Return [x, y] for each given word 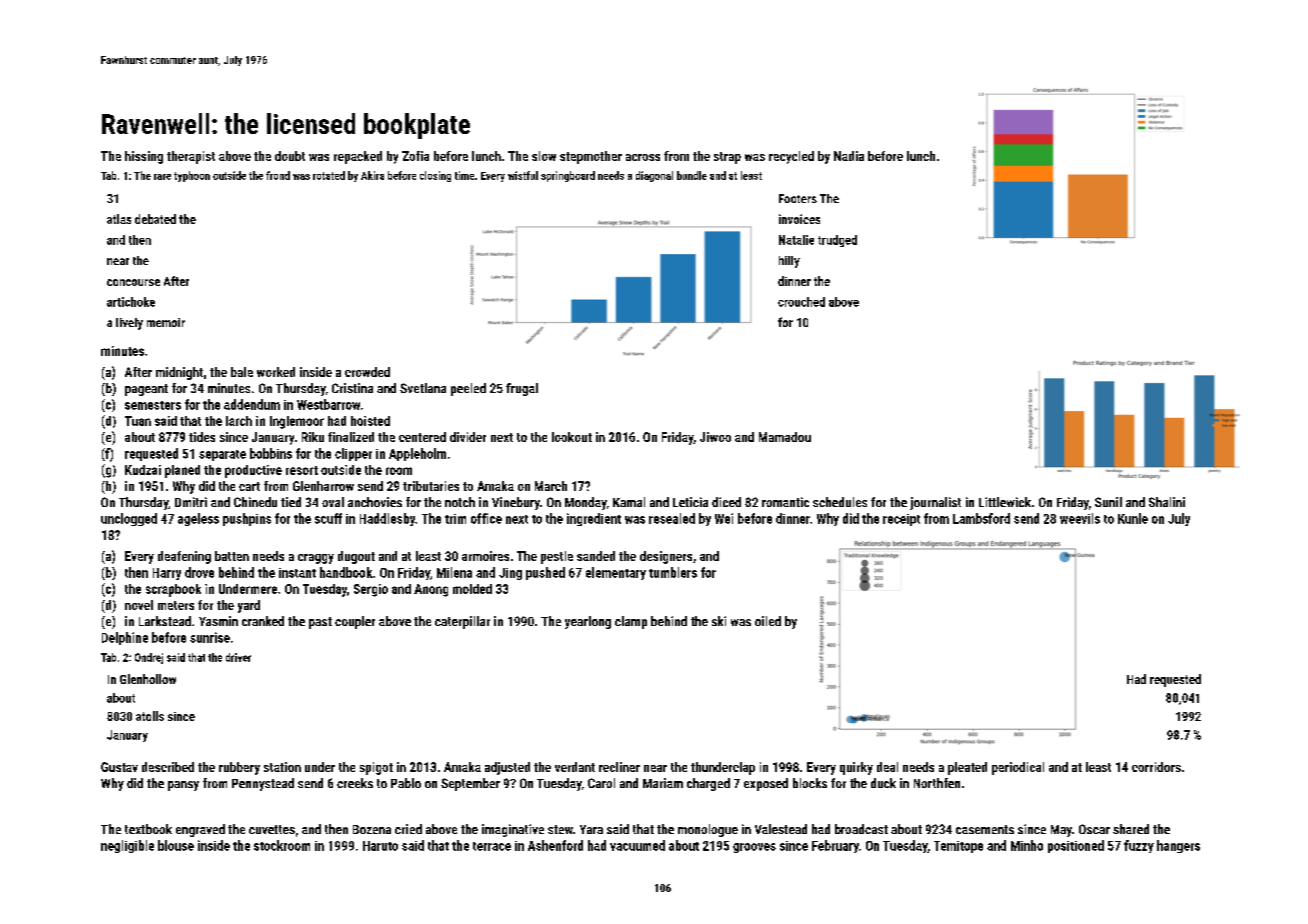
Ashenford [555, 845]
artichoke [131, 302]
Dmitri [191, 502]
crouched [801, 302]
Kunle [1133, 518]
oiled [768, 621]
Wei [724, 518]
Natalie [796, 240]
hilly [789, 262]
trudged [837, 241]
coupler [355, 622]
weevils [1080, 518]
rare [162, 177]
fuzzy [1139, 846]
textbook [148, 829]
